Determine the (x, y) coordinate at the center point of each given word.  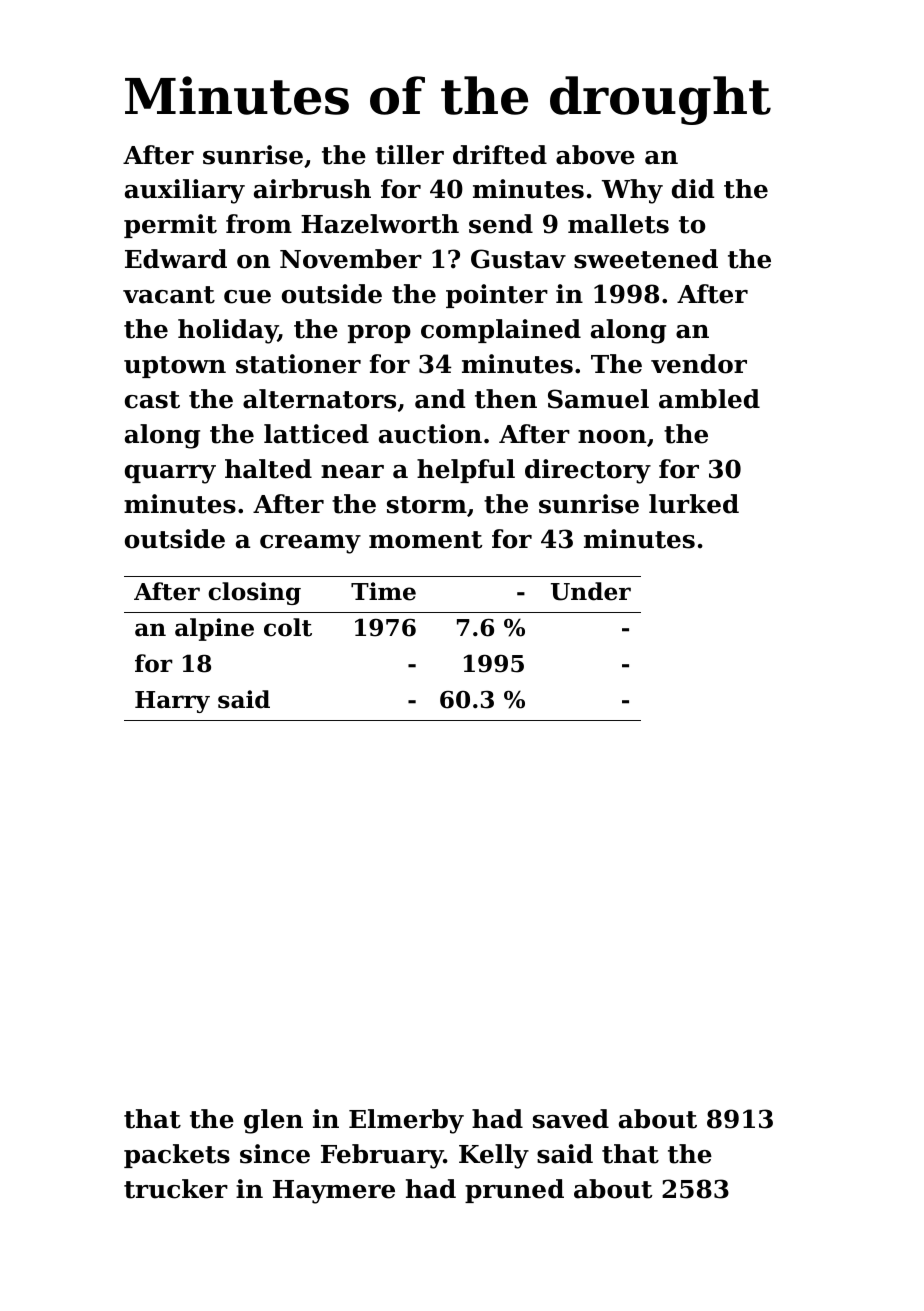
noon (612, 437)
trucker (176, 1189)
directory (588, 471)
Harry (172, 702)
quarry (170, 474)
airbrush (312, 189)
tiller (409, 155)
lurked (694, 504)
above (595, 155)
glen (273, 1121)
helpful (466, 471)
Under (591, 591)
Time (383, 591)
